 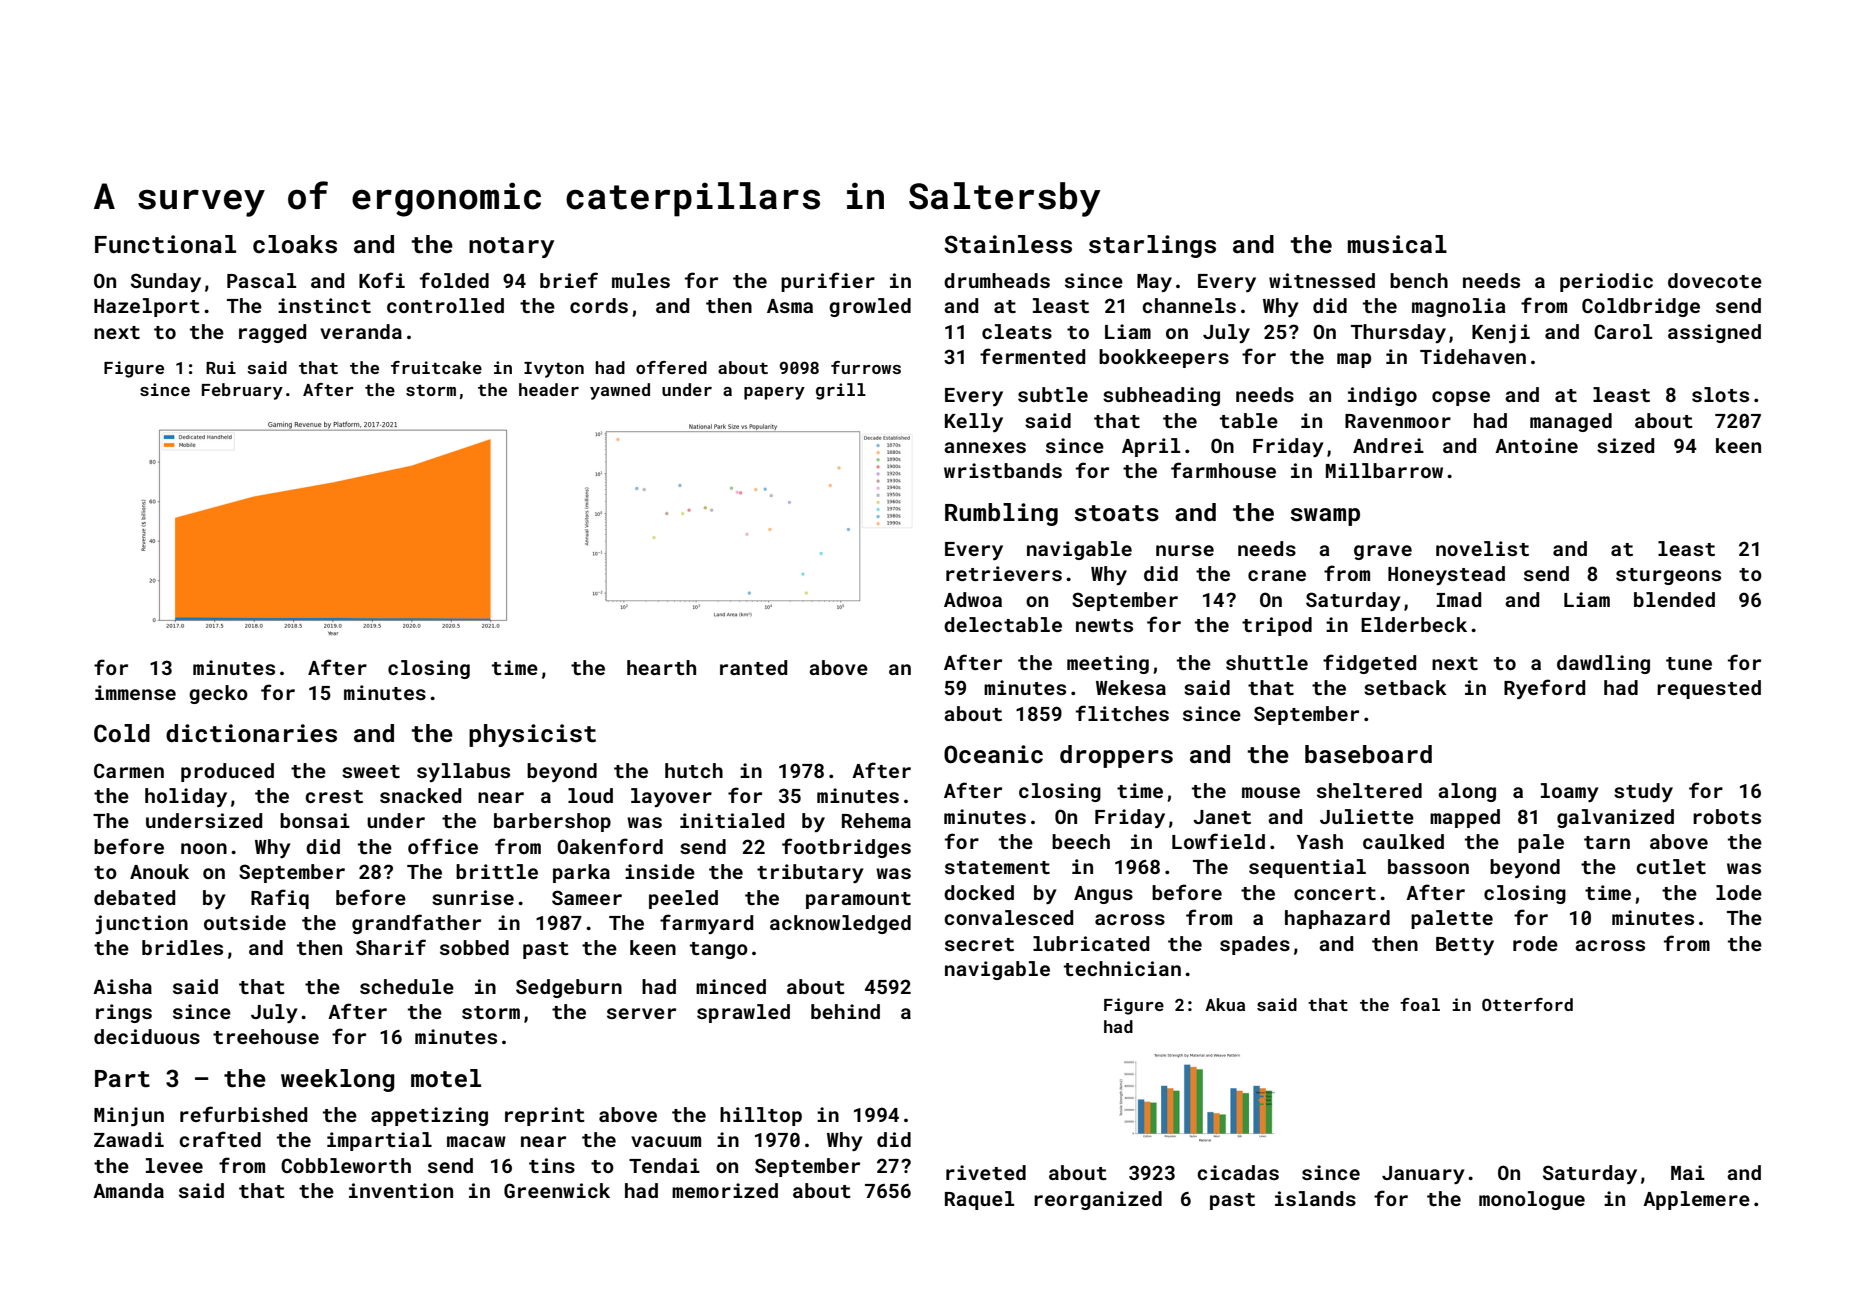 What do you see at coordinates (1709, 689) in the document?
I see `requested` at bounding box center [1709, 689].
